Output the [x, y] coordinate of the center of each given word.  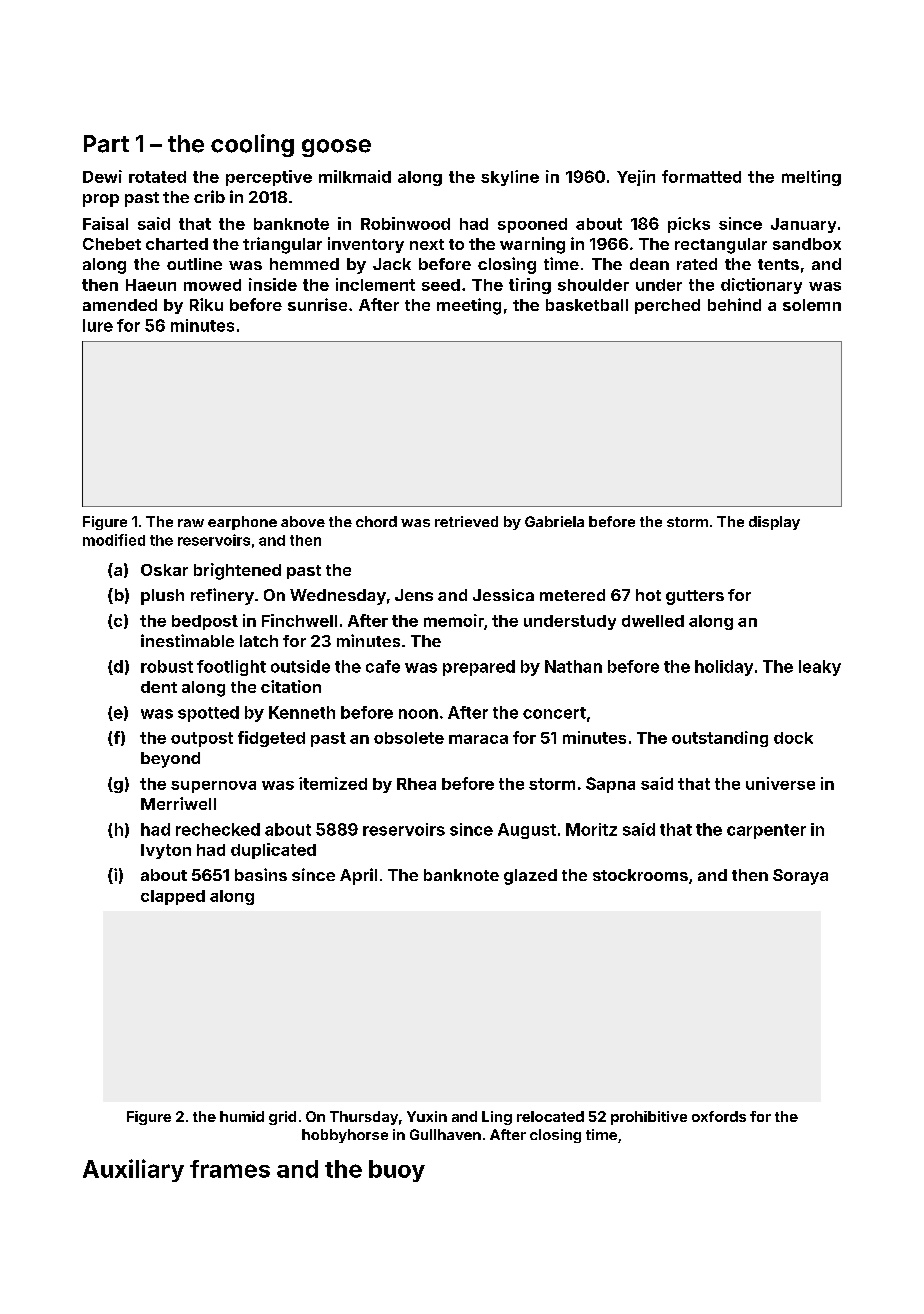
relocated [550, 1116]
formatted [701, 176]
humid [242, 1116]
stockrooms [640, 875]
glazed [530, 877]
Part [106, 144]
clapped [173, 897]
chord [376, 521]
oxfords [719, 1116]
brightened [237, 571]
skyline [510, 178]
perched [667, 306]
